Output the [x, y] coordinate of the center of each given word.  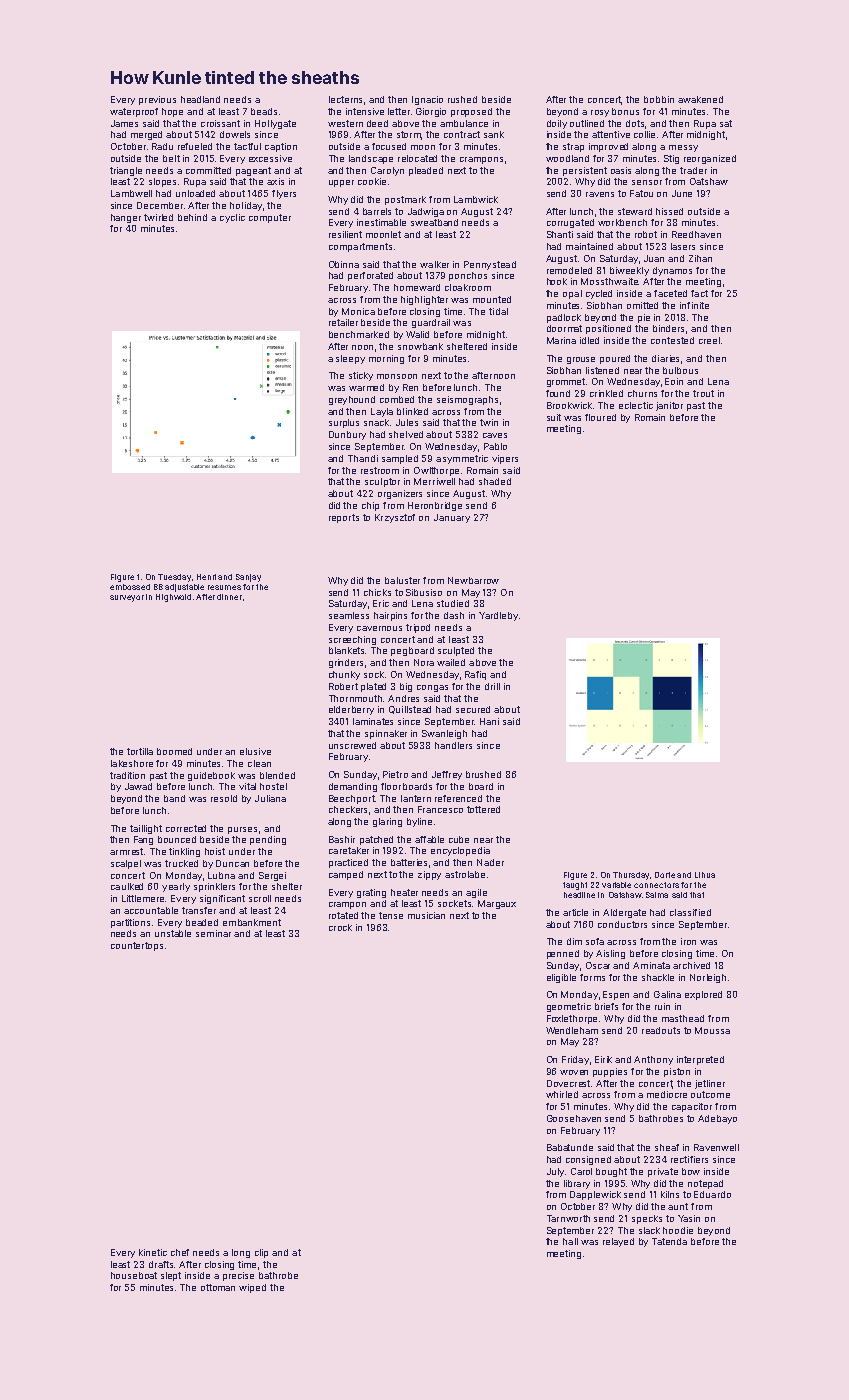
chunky [344, 675]
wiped [252, 1288]
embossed [130, 587]
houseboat [134, 1275]
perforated [370, 276]
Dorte [665, 875]
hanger [126, 218]
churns [642, 393]
